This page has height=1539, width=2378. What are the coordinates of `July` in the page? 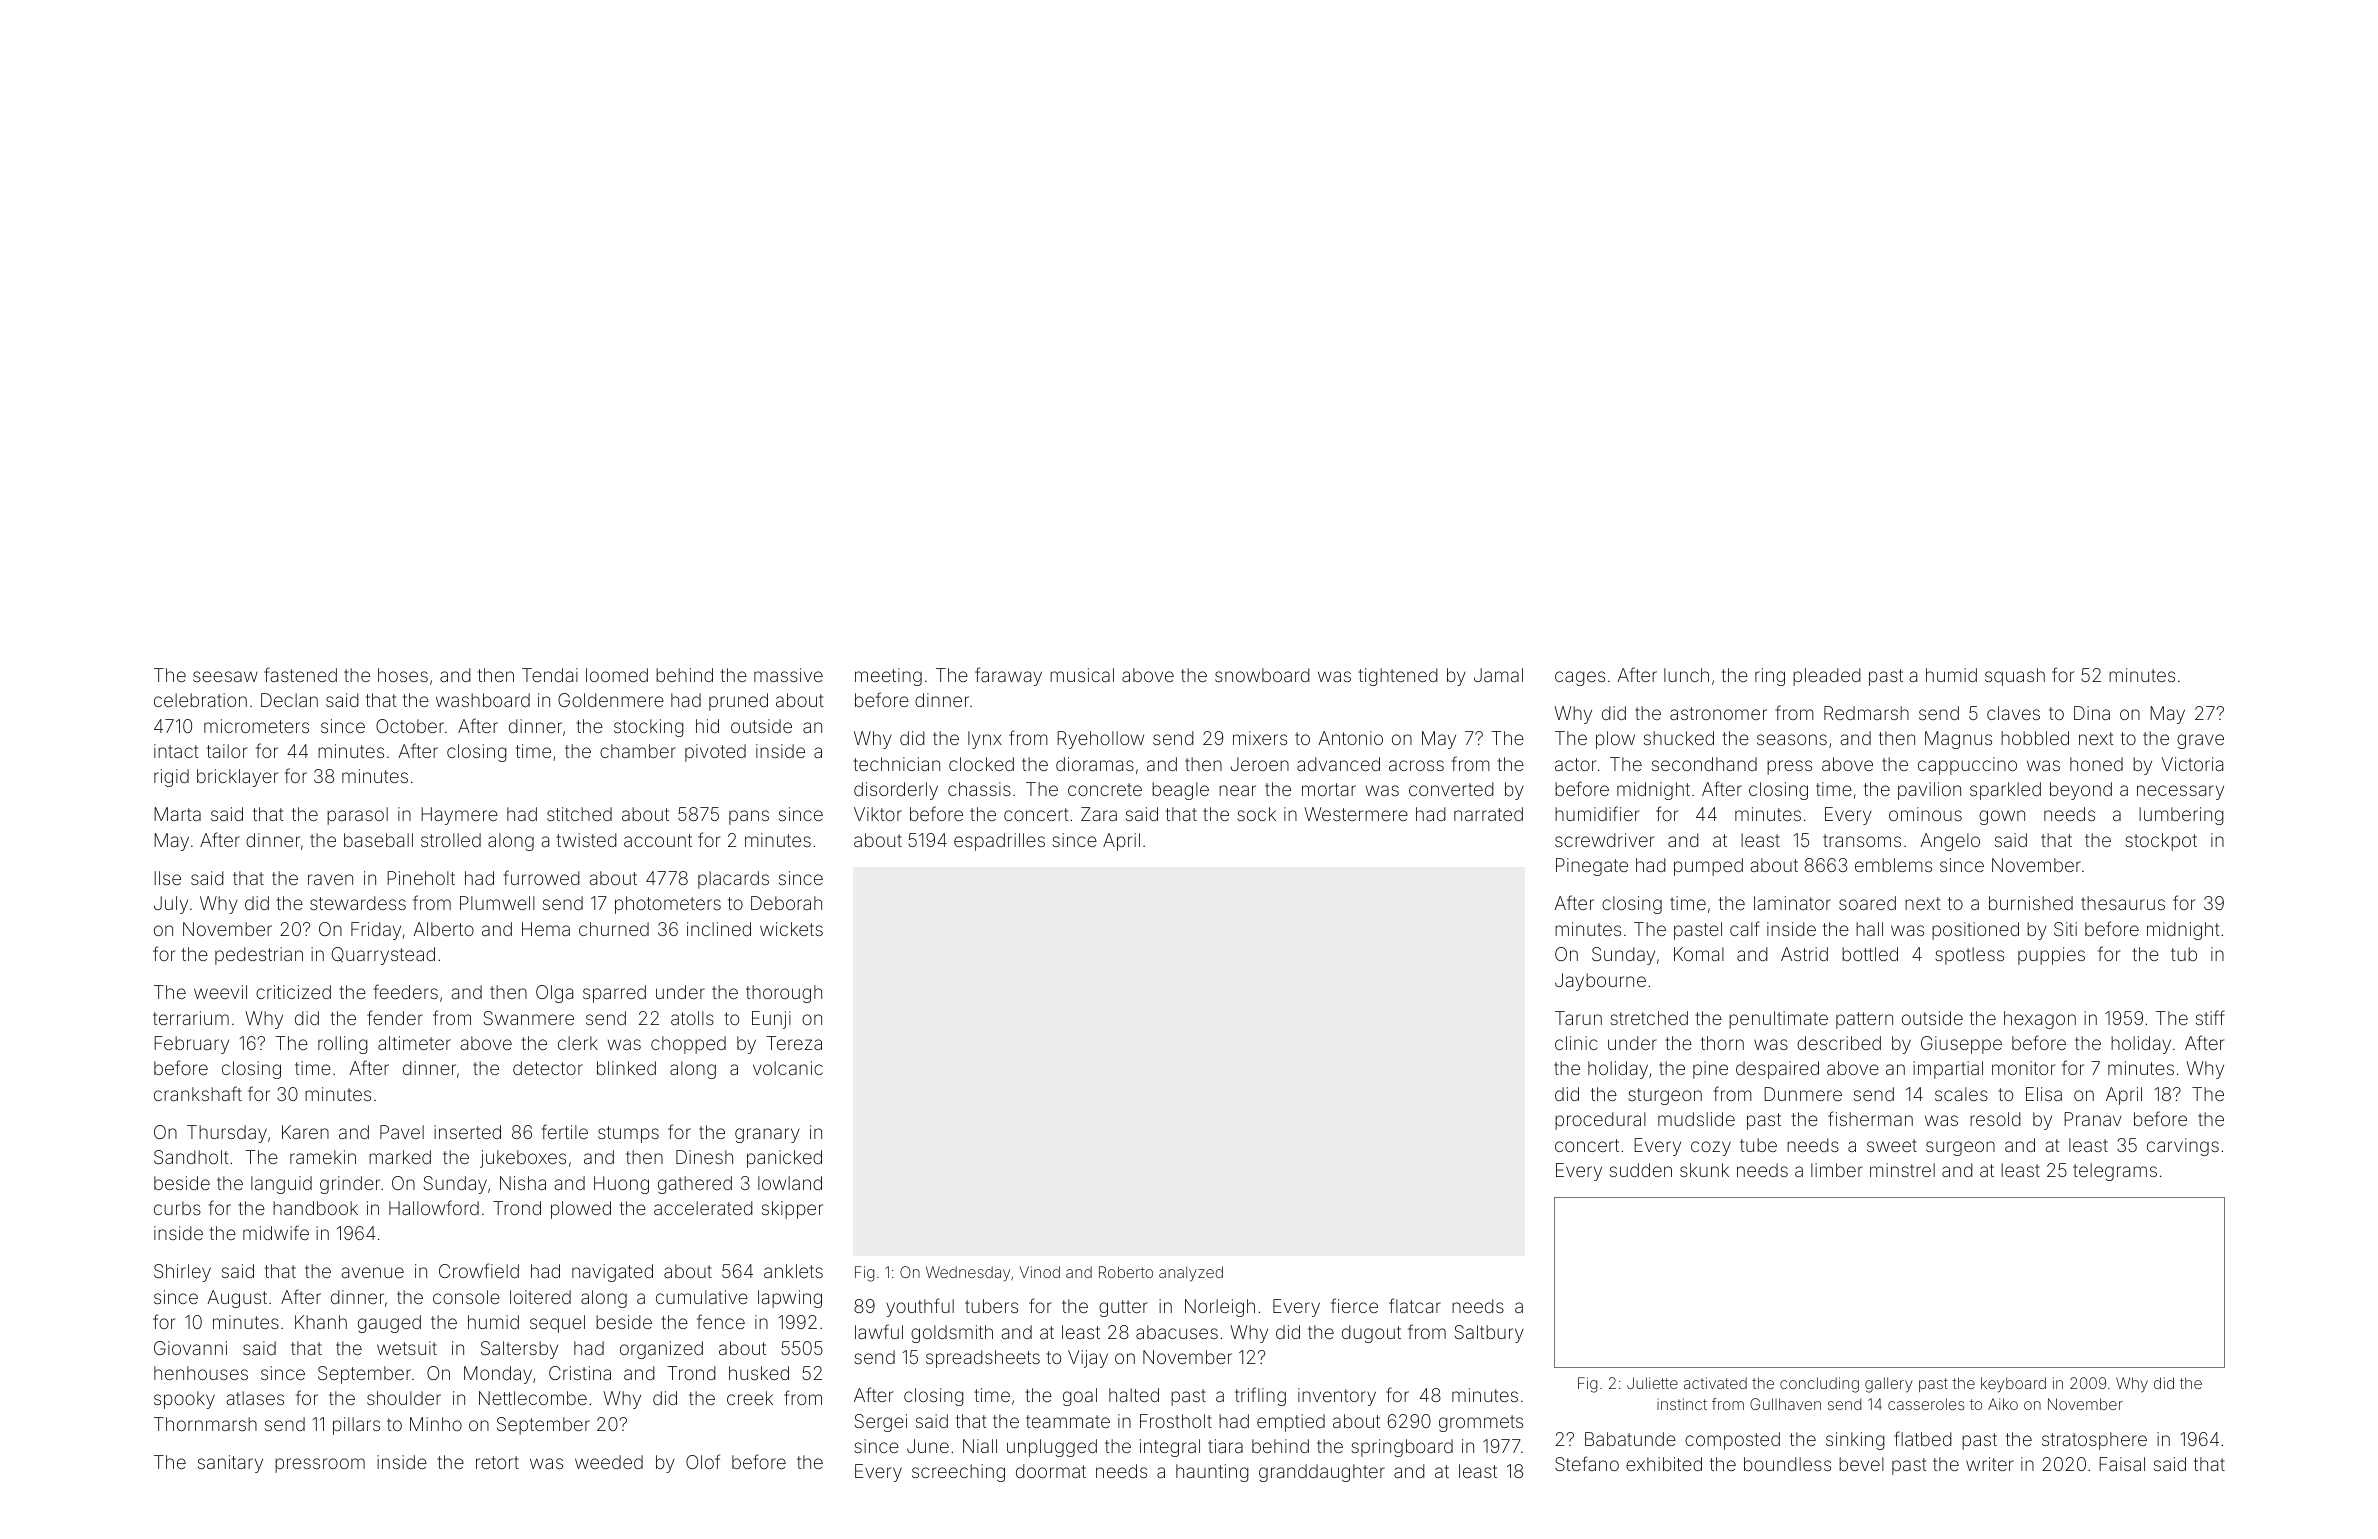 It's located at (171, 905).
